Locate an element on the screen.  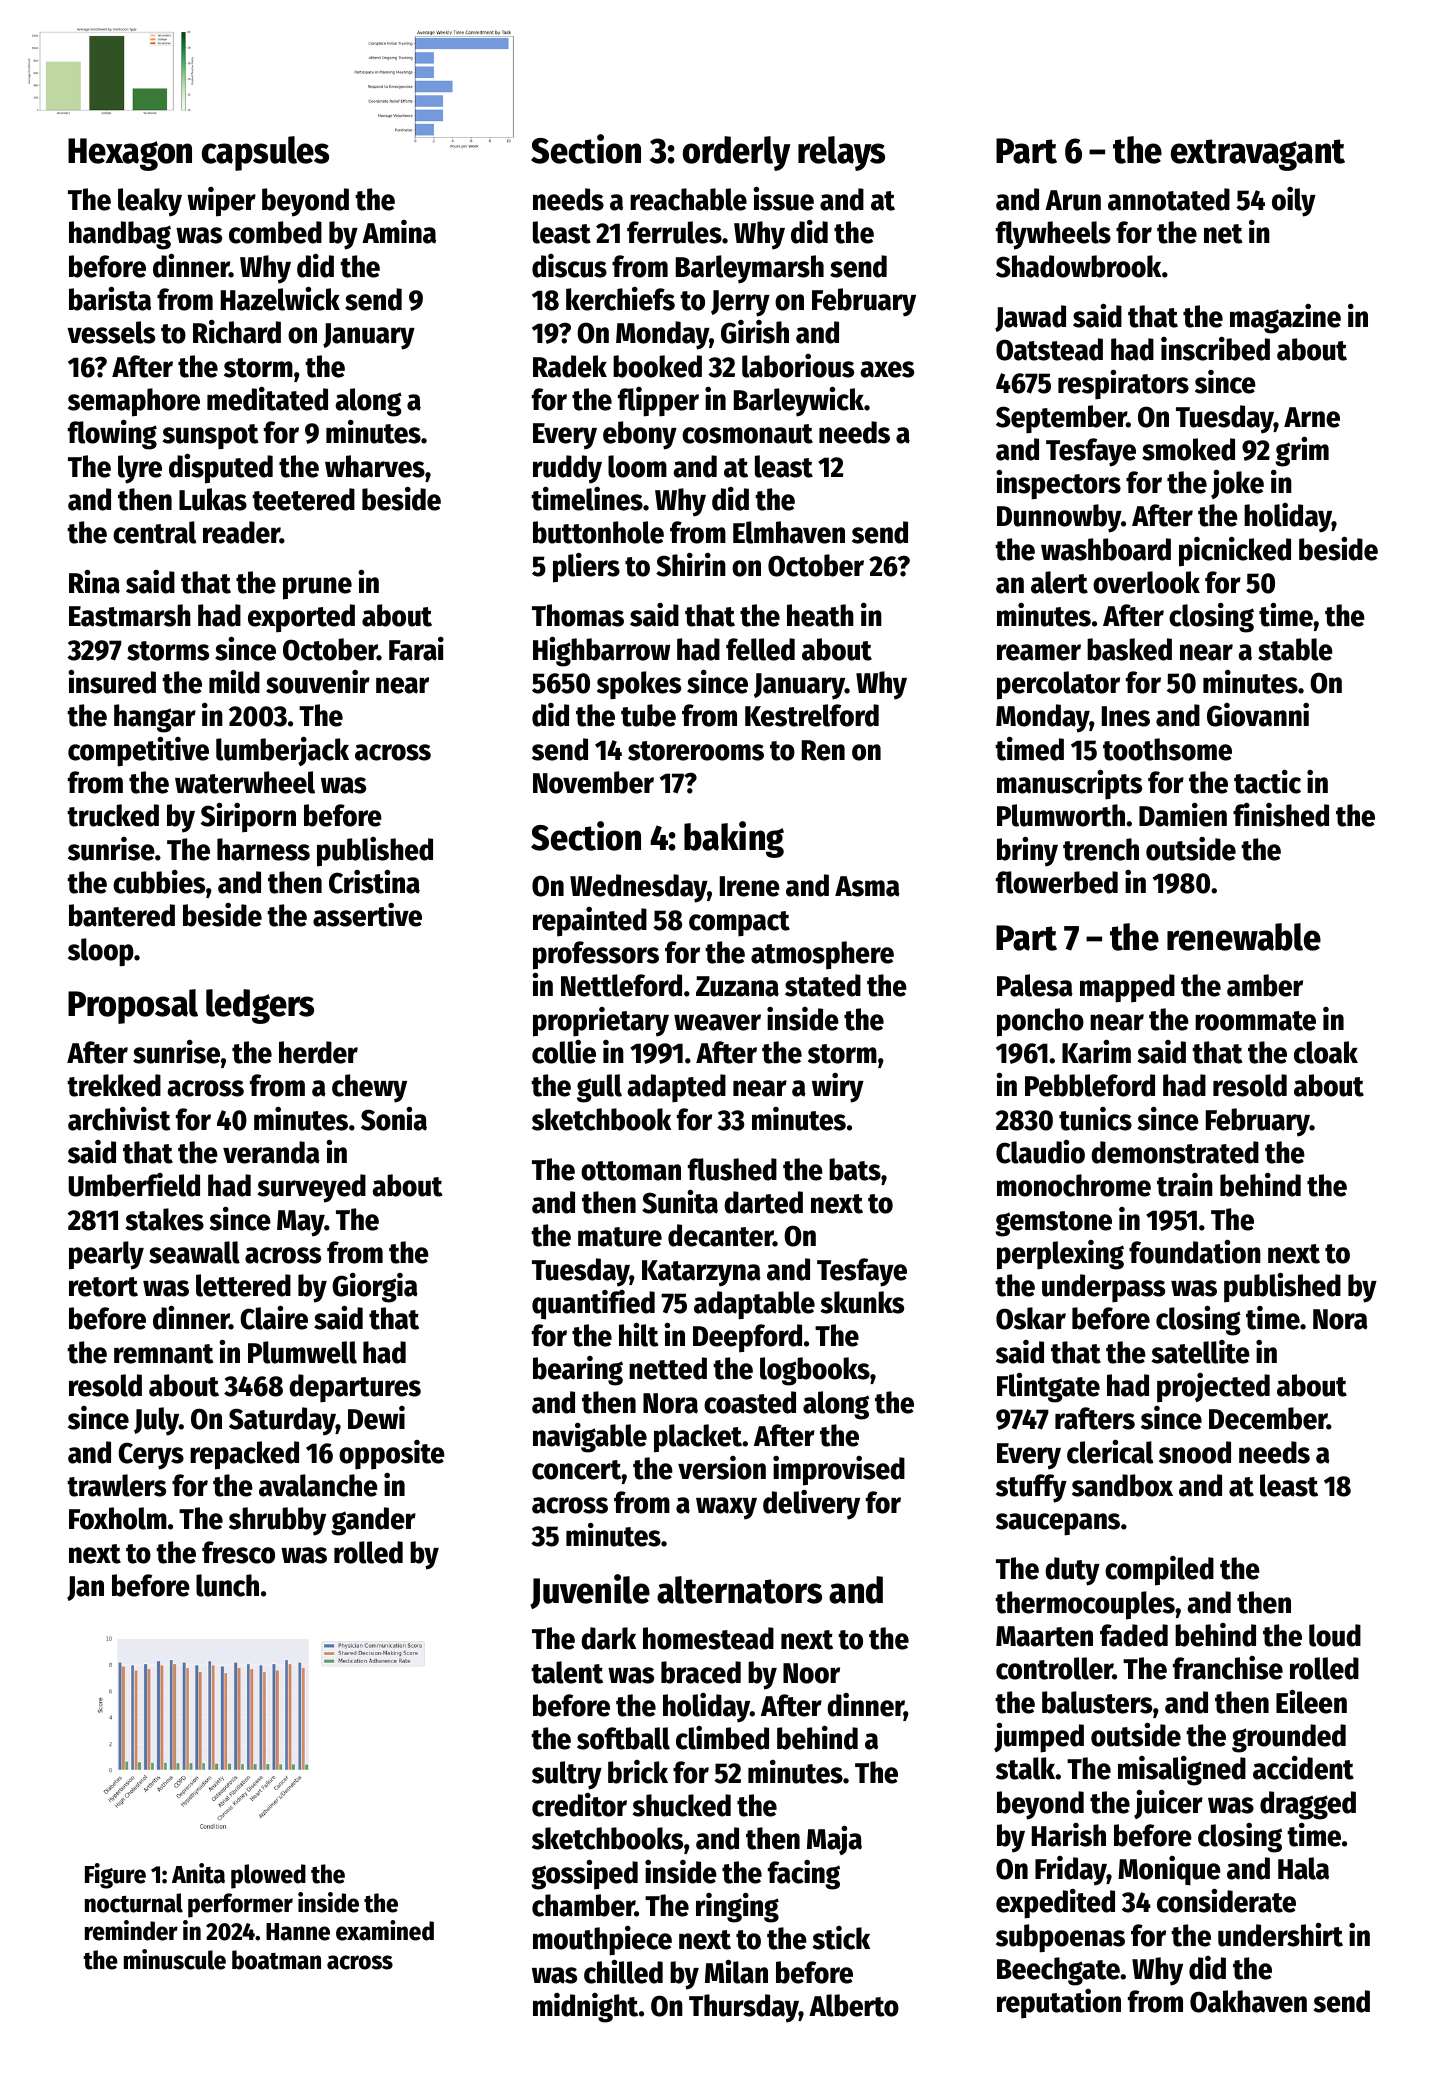
navigable is located at coordinates (590, 1438).
